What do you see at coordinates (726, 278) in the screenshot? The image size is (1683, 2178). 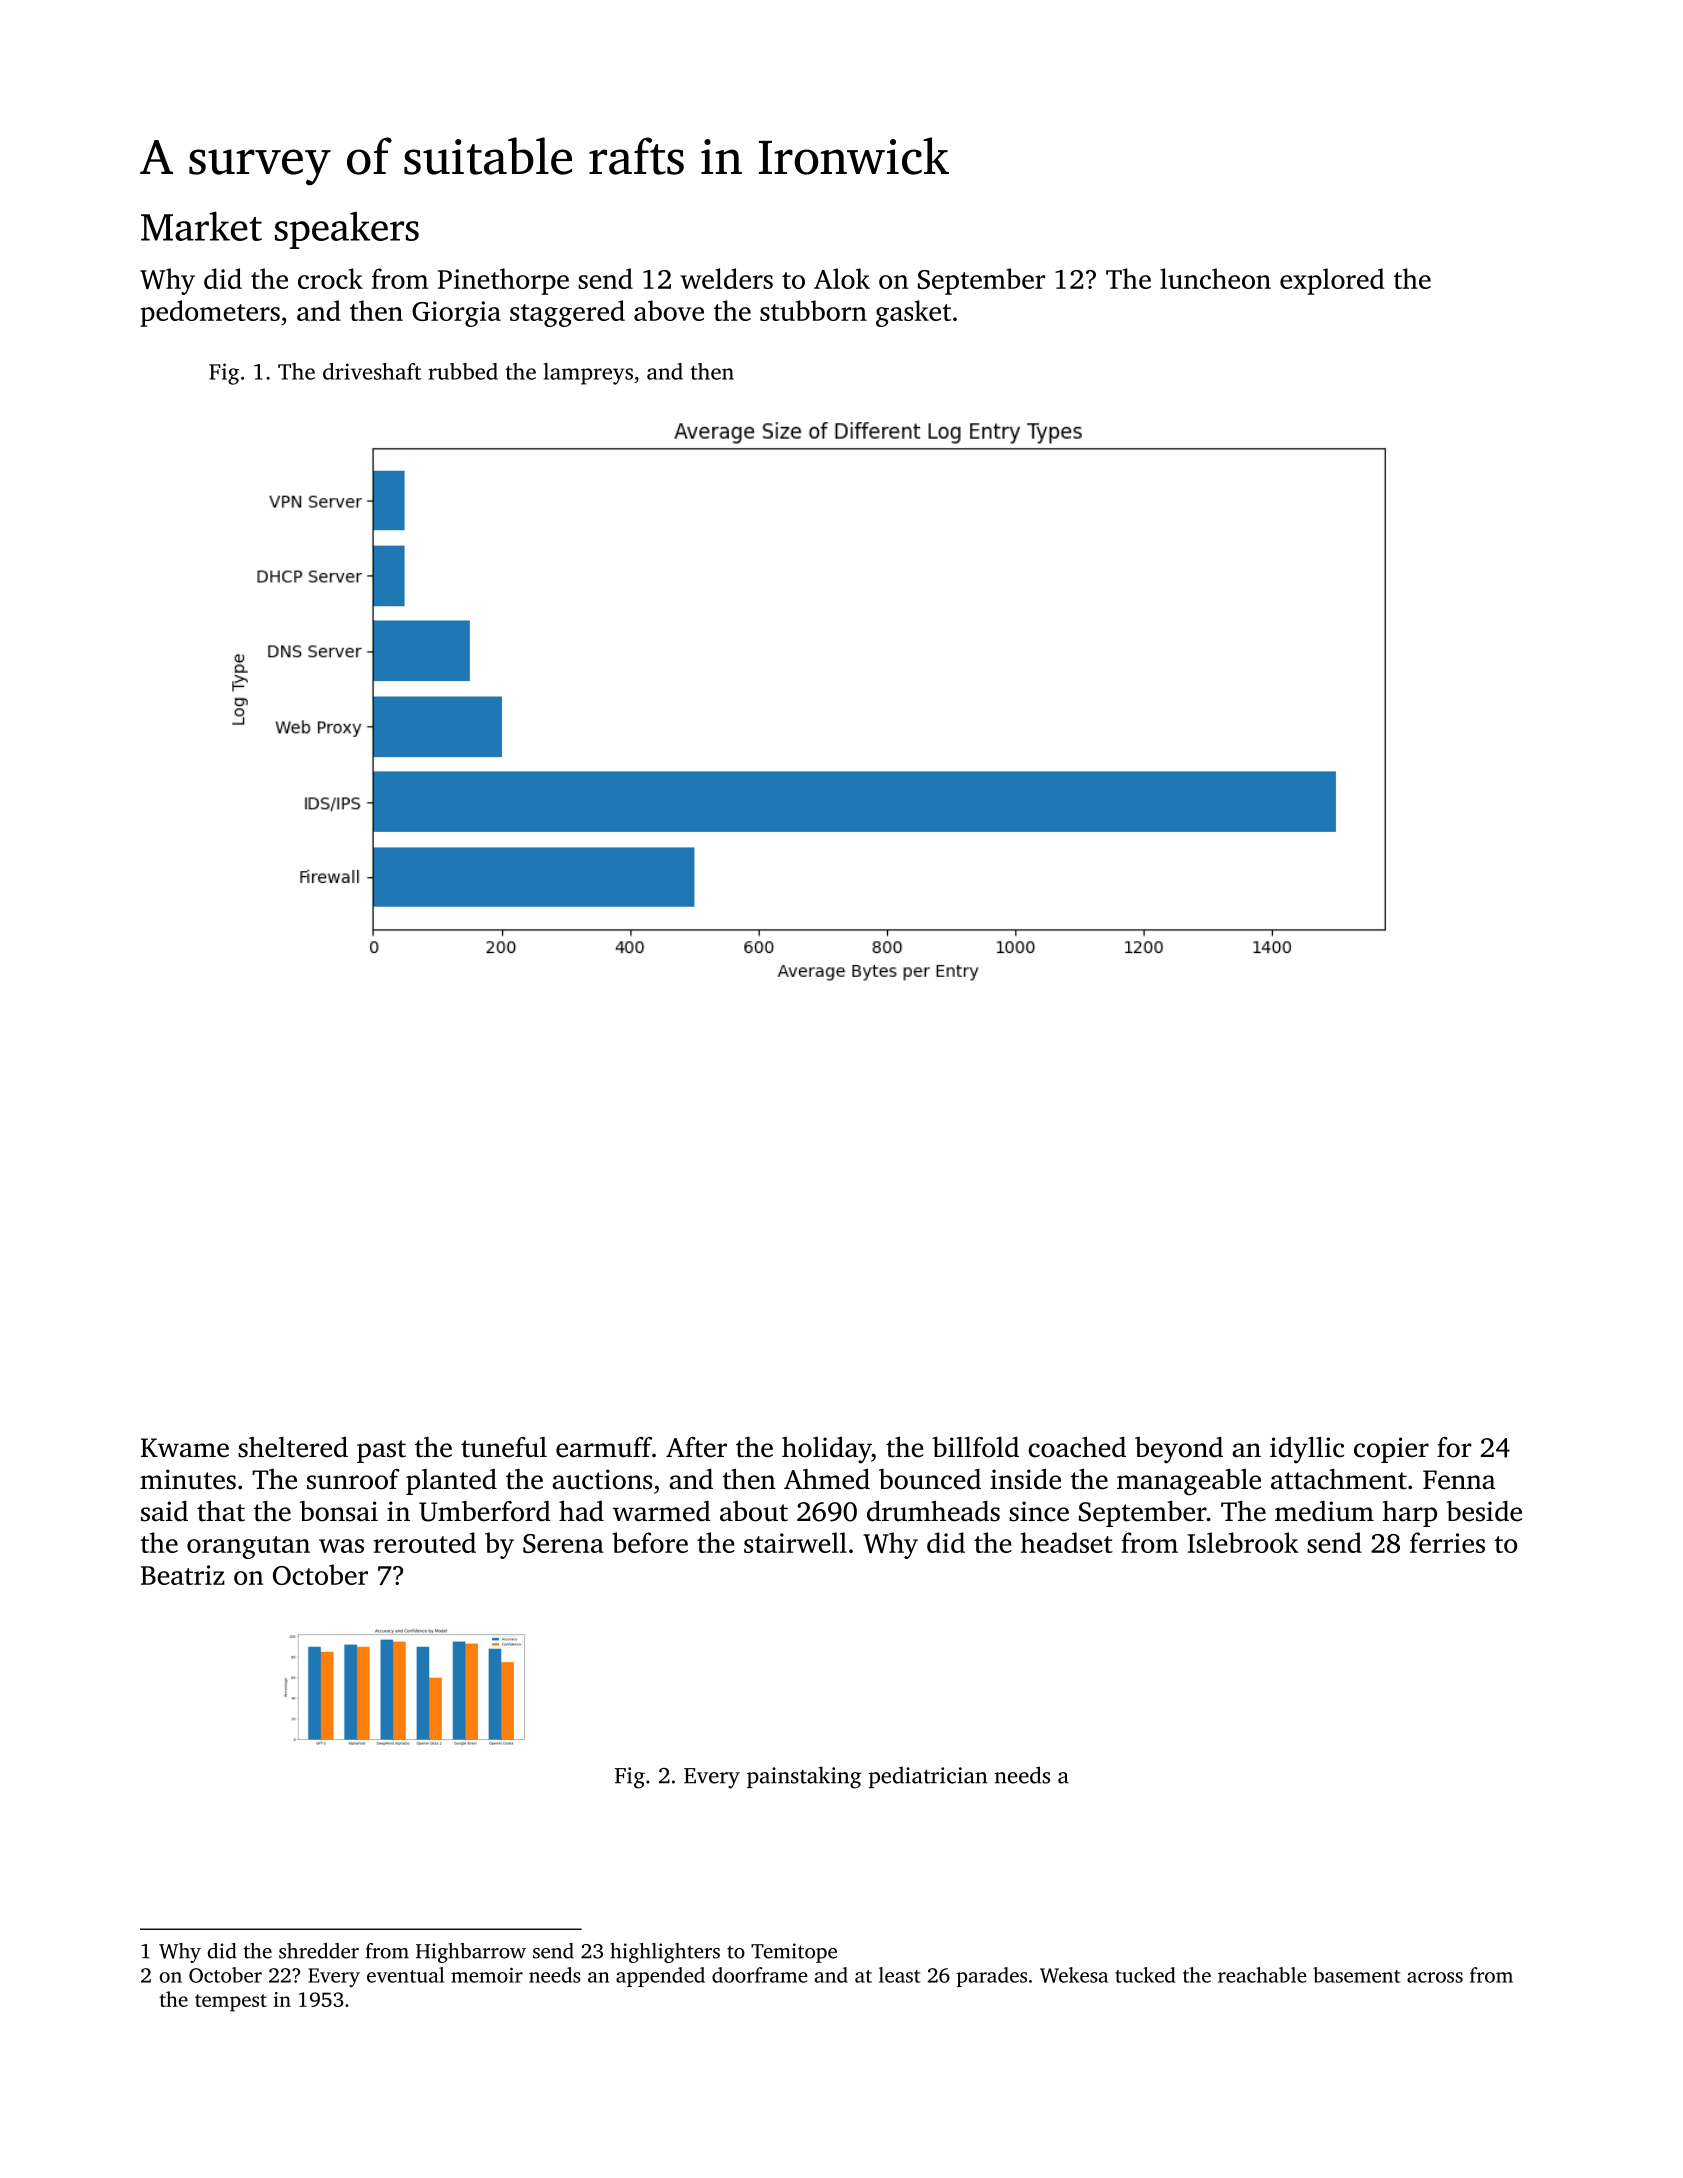 I see `welders` at bounding box center [726, 278].
